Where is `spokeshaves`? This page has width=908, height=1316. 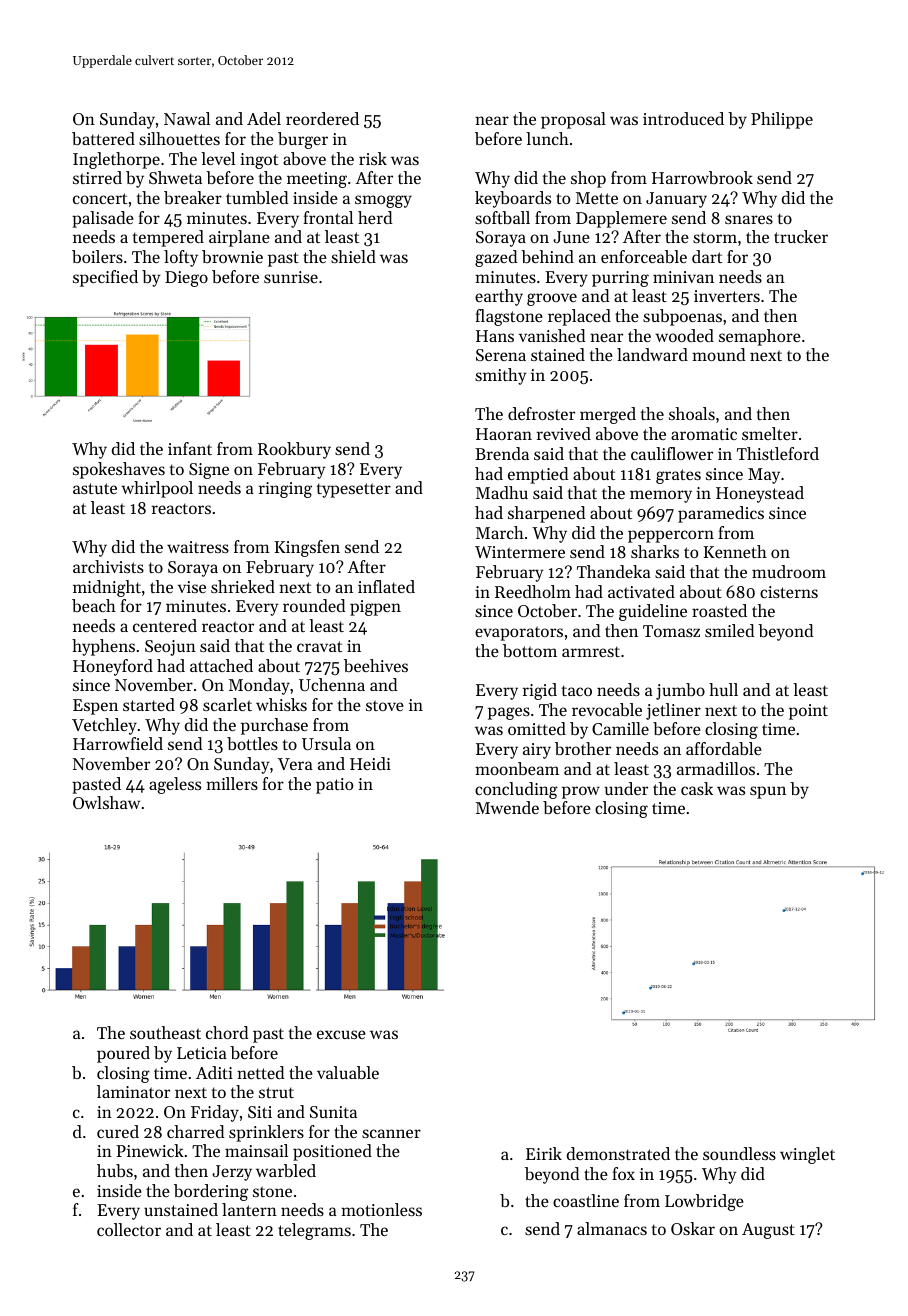 spokeshaves is located at coordinates (119, 470).
